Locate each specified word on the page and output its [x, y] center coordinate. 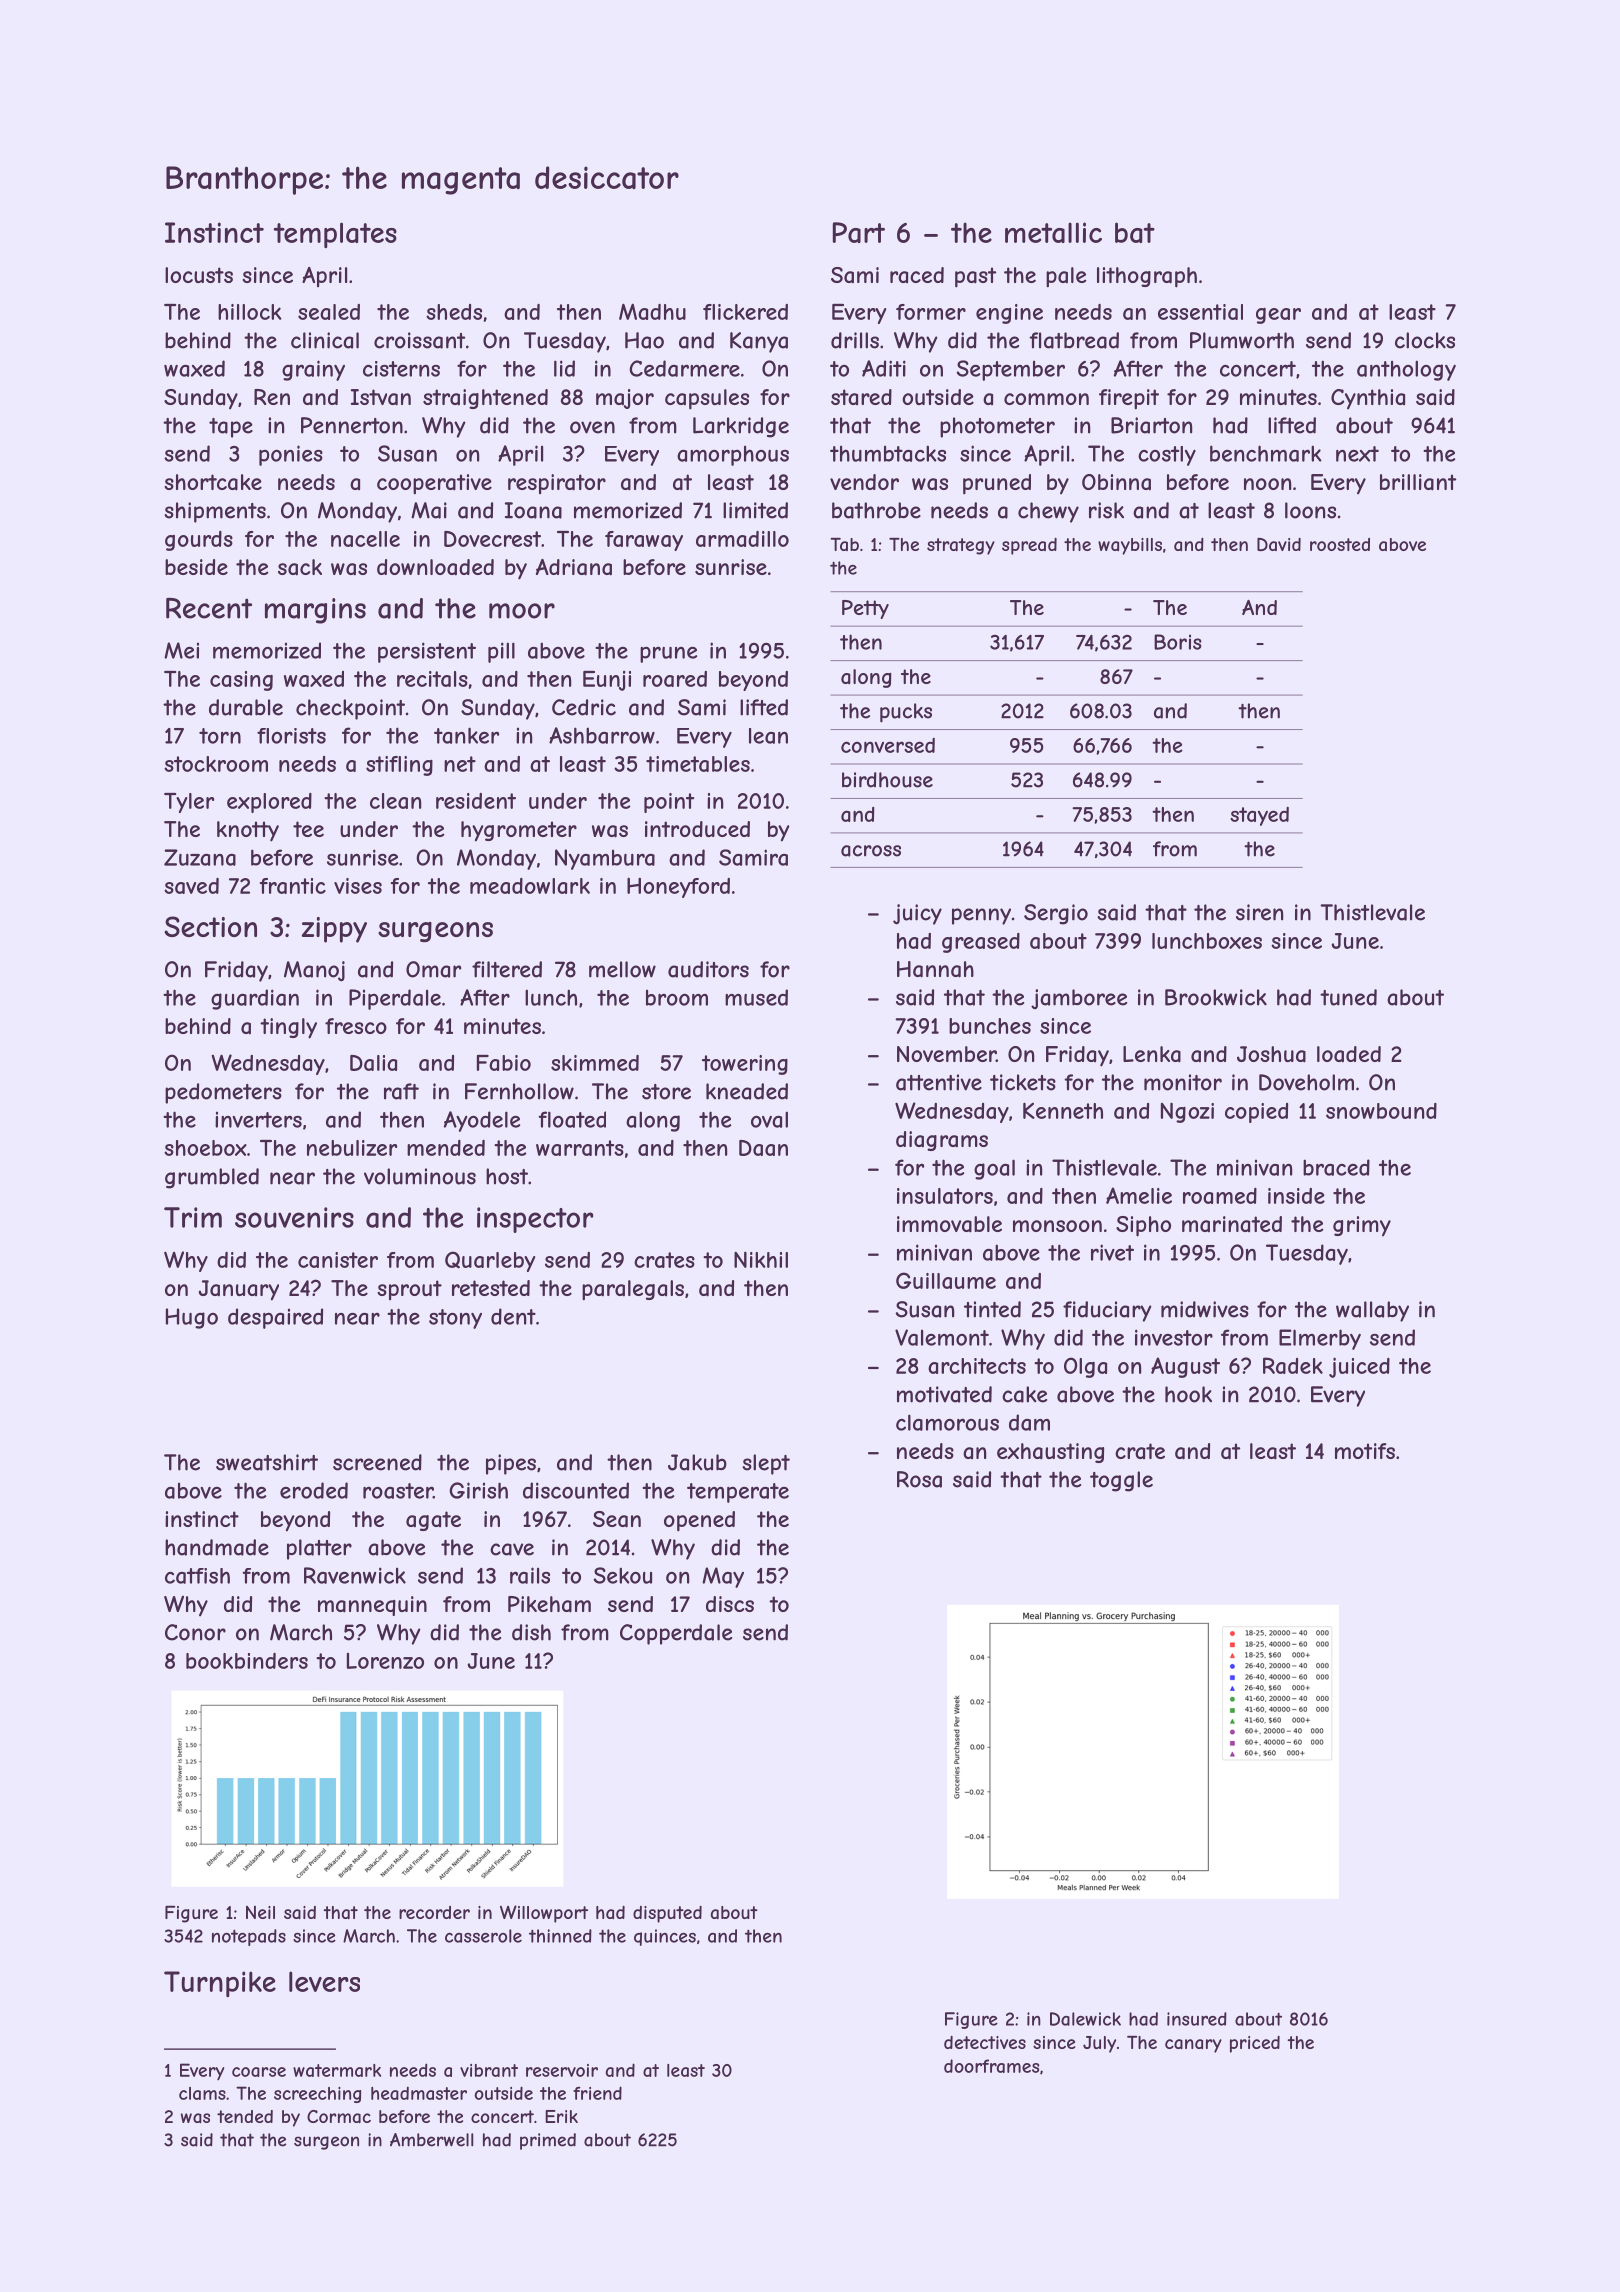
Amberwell [431, 2140]
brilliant [1418, 482]
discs [730, 1604]
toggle [1121, 1481]
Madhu [652, 312]
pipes [511, 1464]
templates [335, 235]
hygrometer [519, 831]
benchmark [1266, 453]
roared [675, 679]
